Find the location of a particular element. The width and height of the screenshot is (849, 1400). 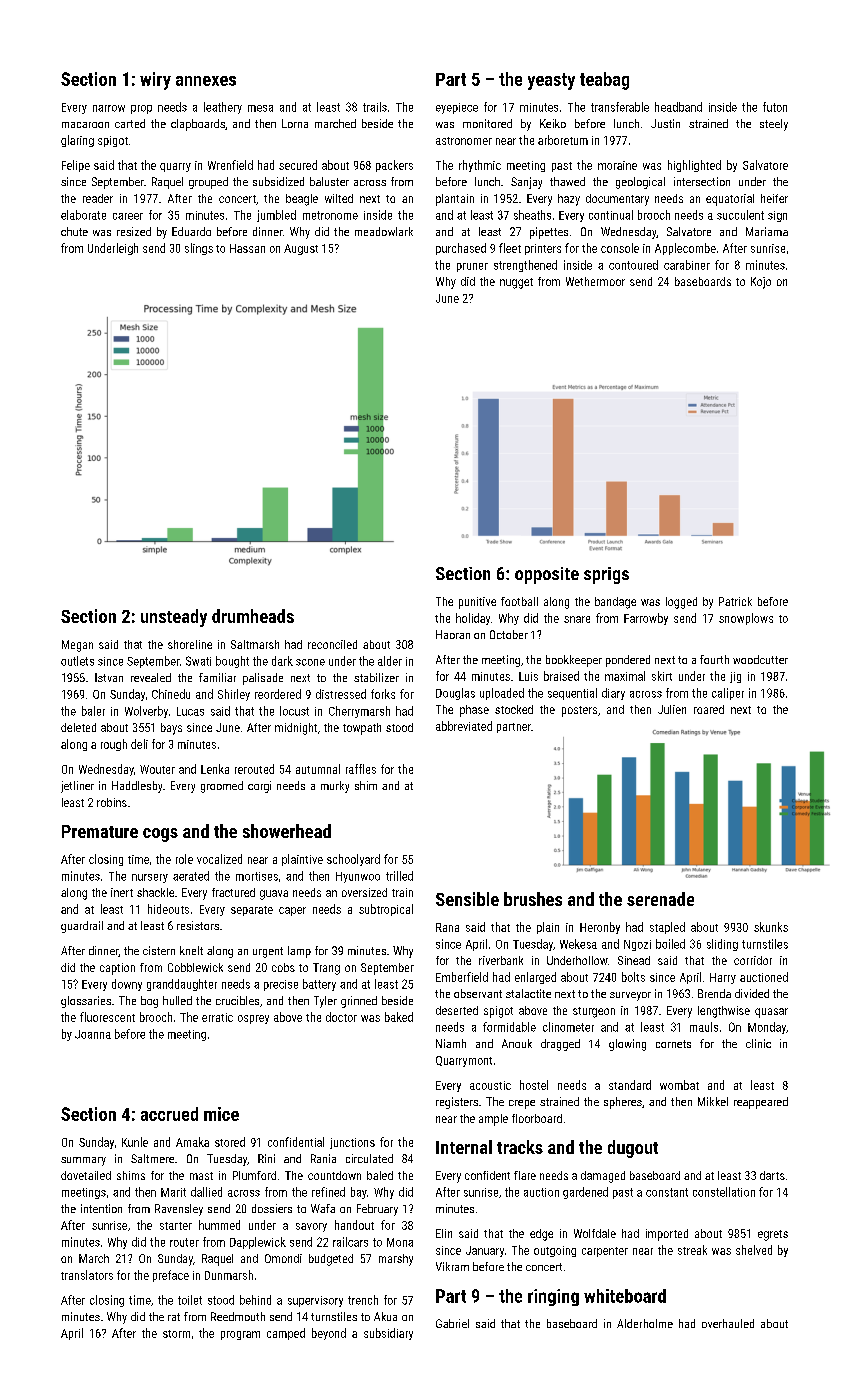

glaring is located at coordinates (77, 141).
